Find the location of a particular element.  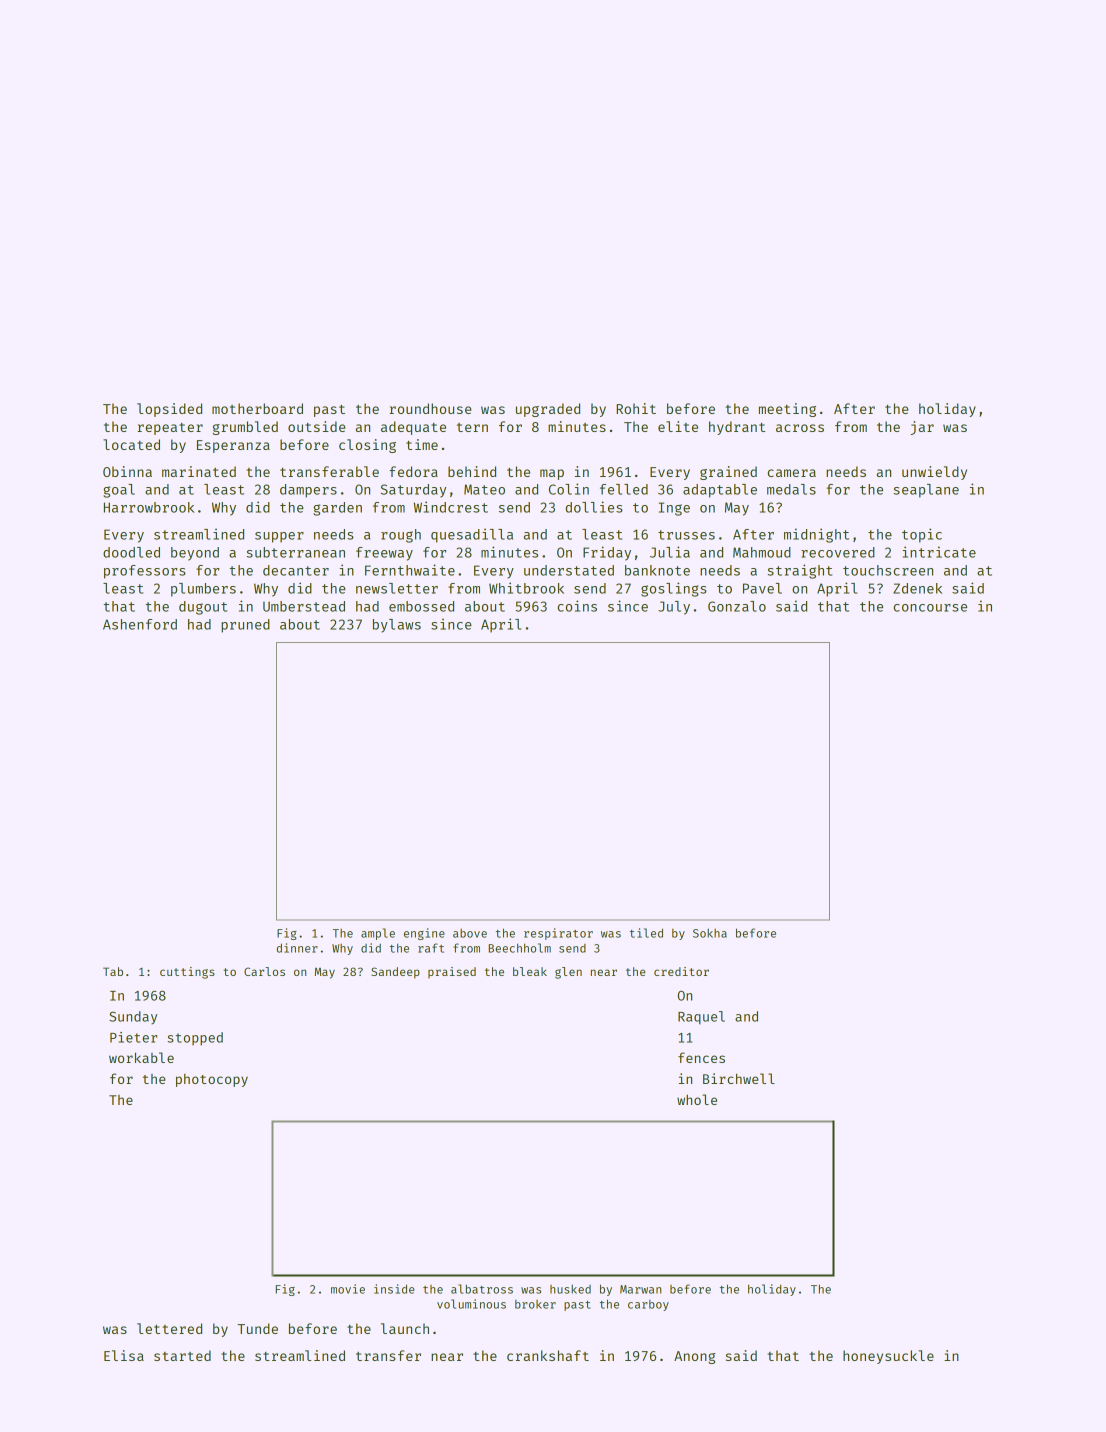

Rohit is located at coordinates (636, 408).
